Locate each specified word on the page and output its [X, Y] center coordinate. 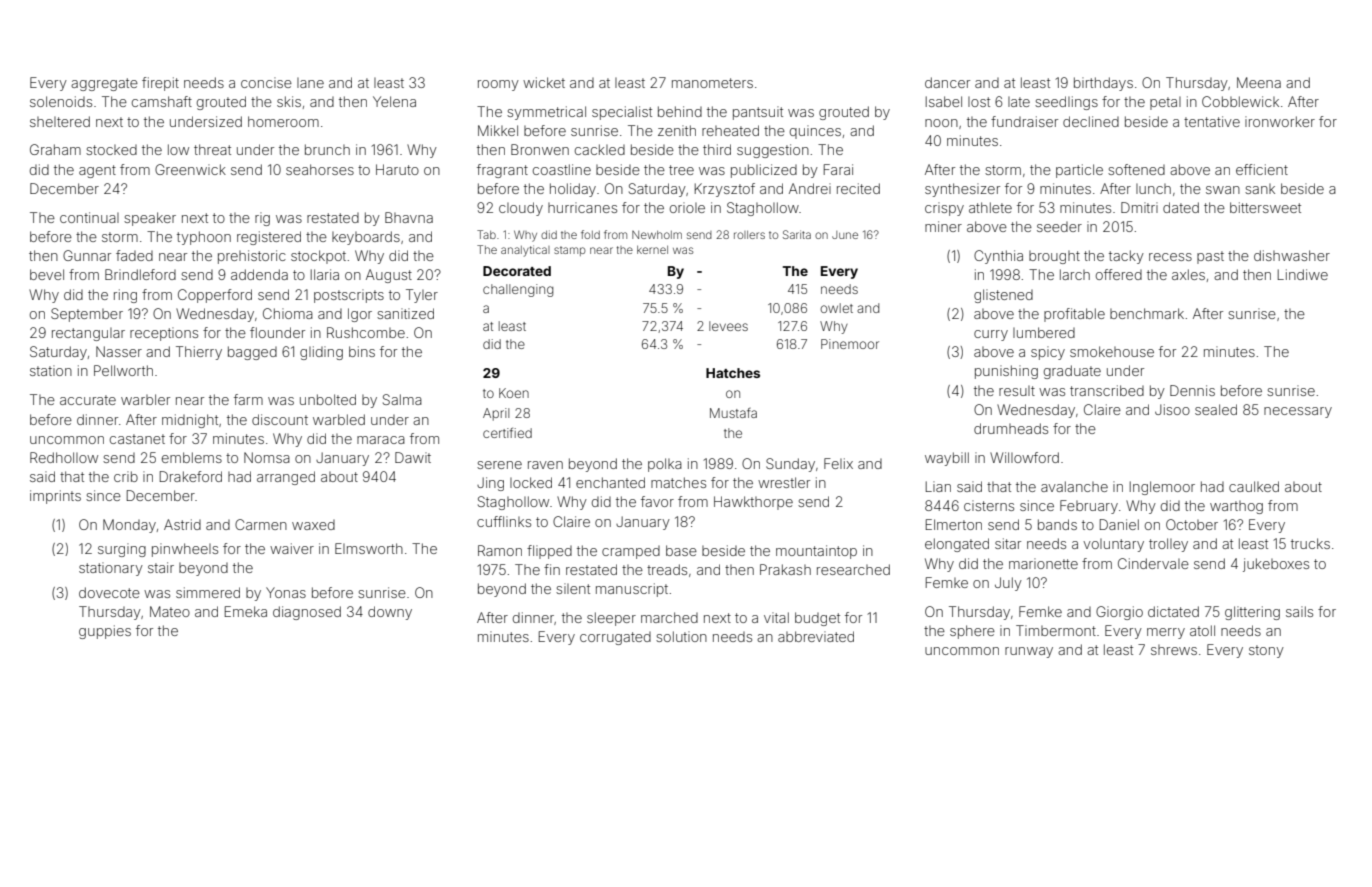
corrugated [615, 638]
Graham [55, 149]
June [845, 235]
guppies [105, 632]
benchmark [1147, 313]
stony [1266, 651]
